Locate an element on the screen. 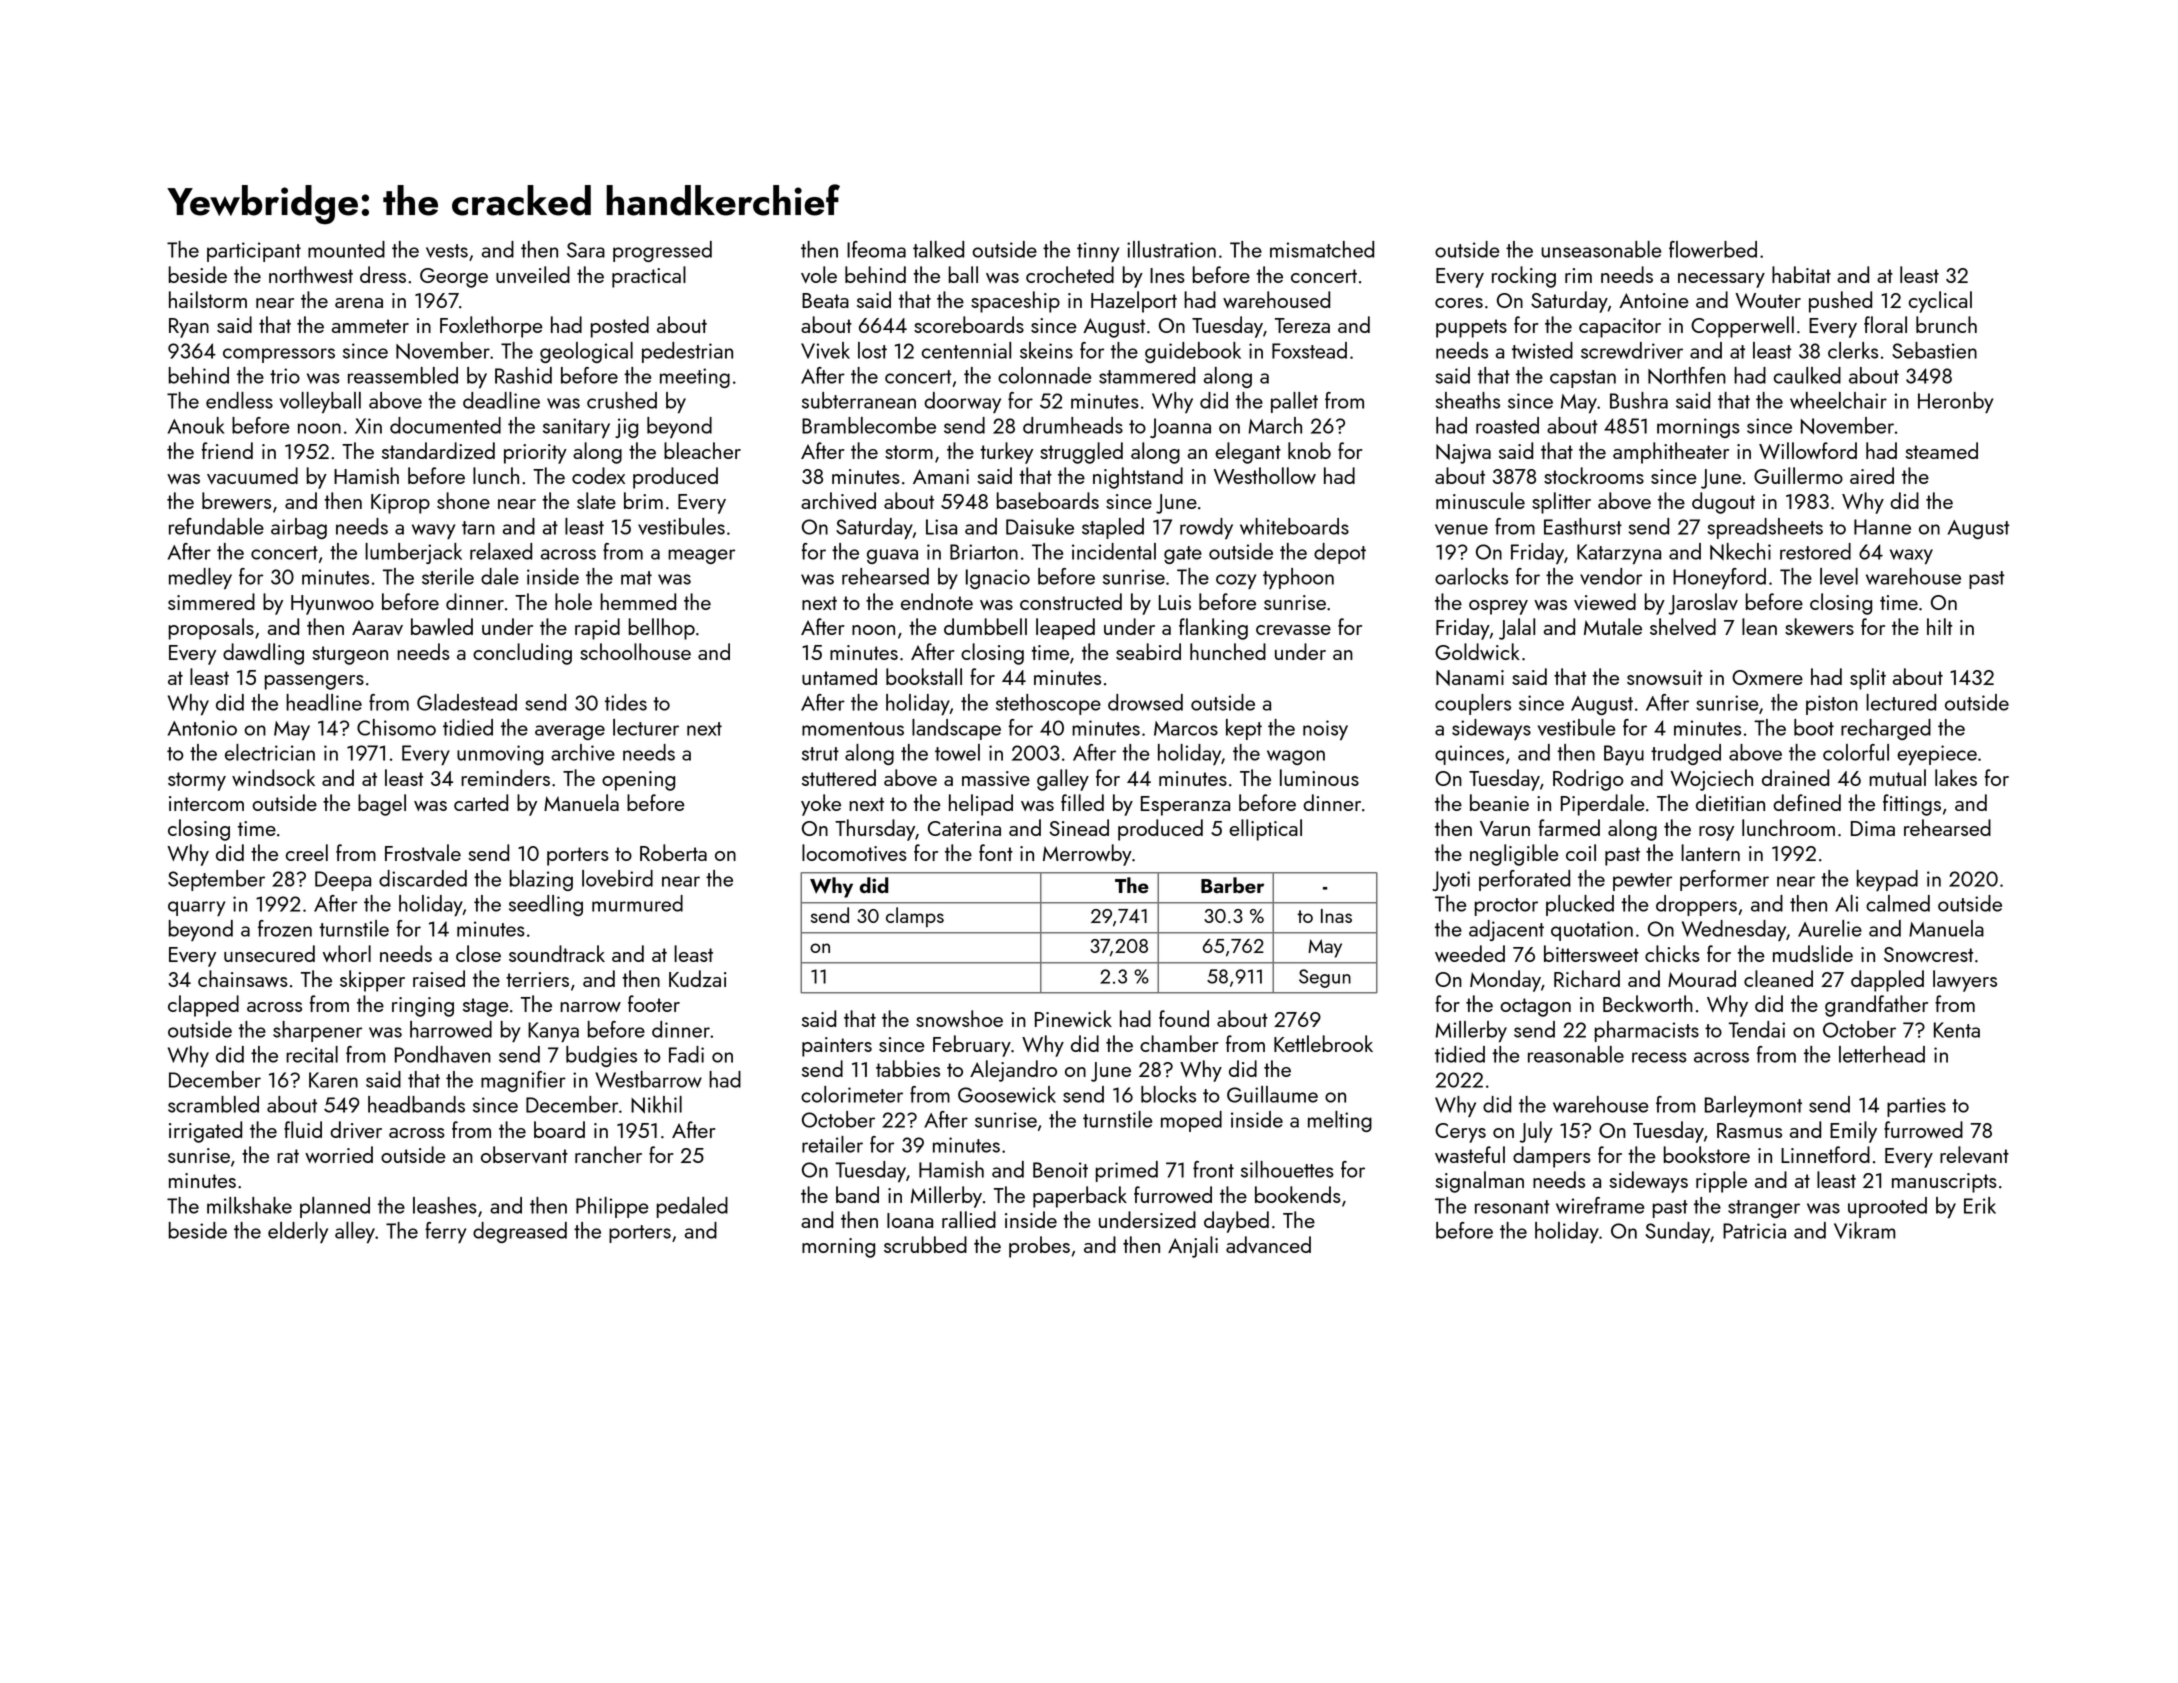  Rashid is located at coordinates (523, 375).
